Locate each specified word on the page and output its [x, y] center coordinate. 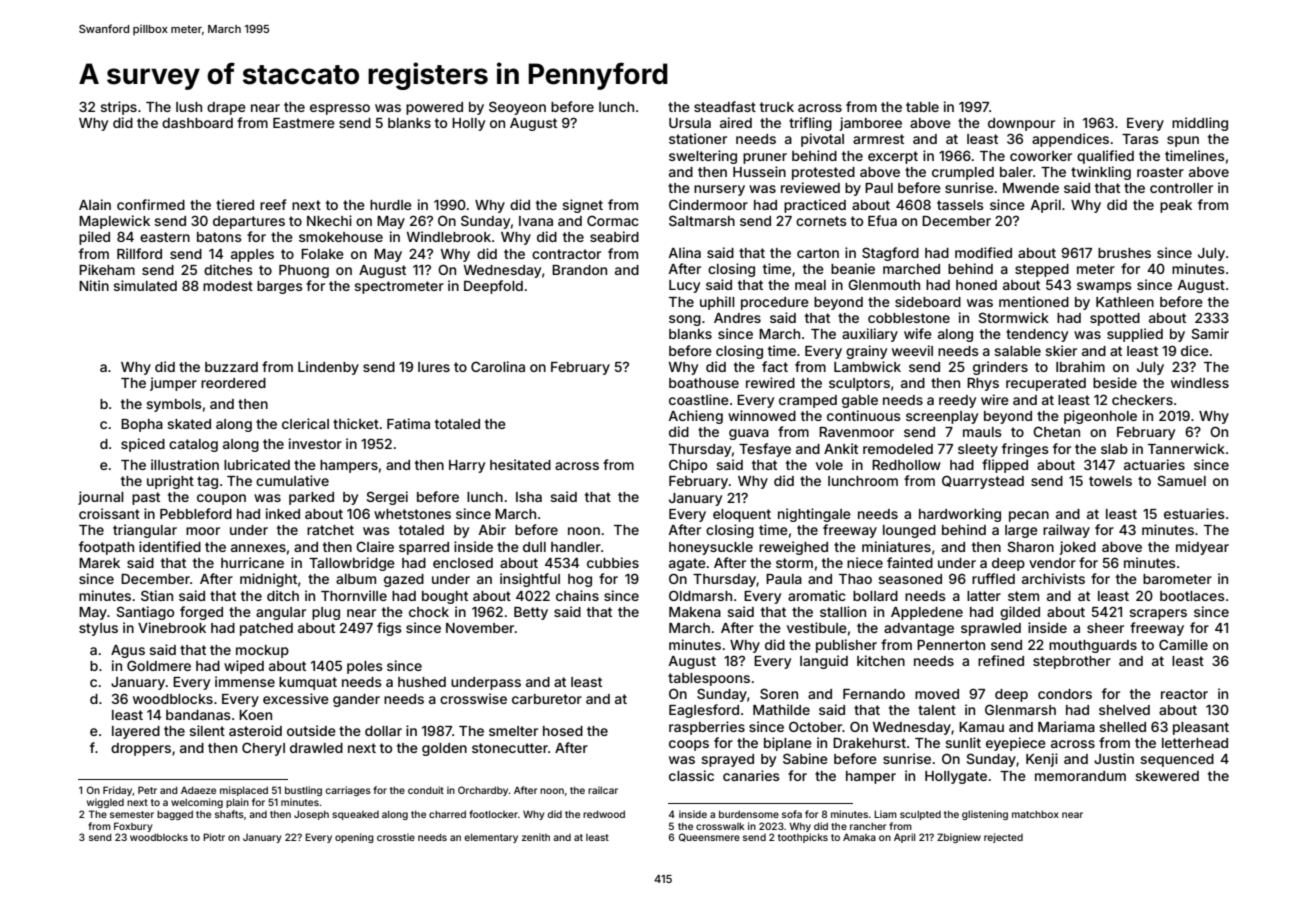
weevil [912, 350]
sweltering [703, 157]
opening [354, 838]
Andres [737, 318]
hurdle [391, 205]
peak [1176, 206]
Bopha [142, 425]
